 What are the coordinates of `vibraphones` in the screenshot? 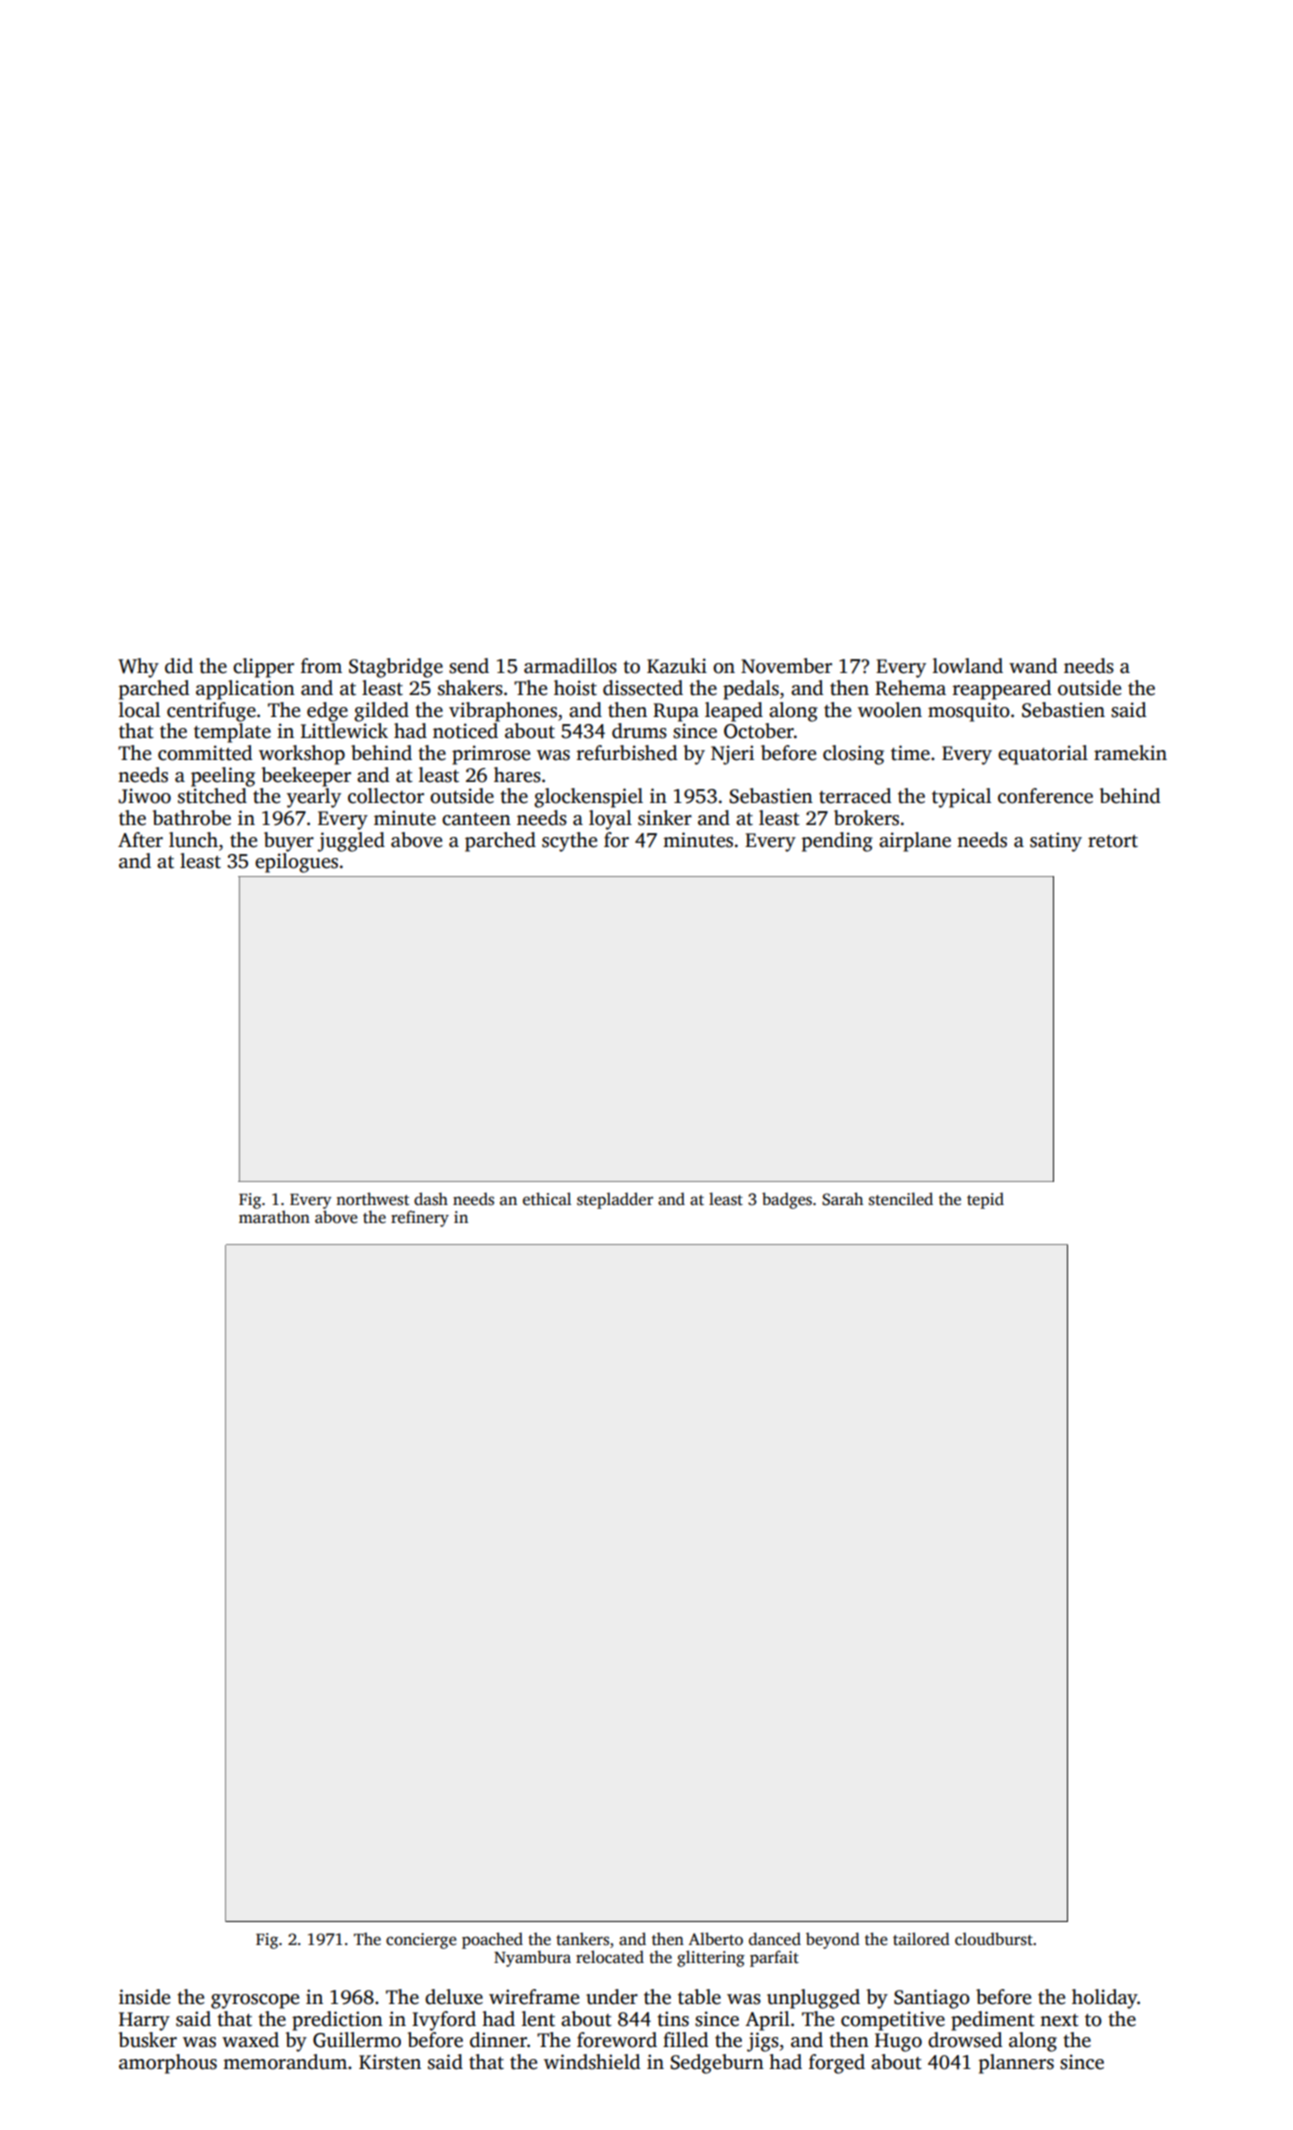 It's located at (503, 712).
